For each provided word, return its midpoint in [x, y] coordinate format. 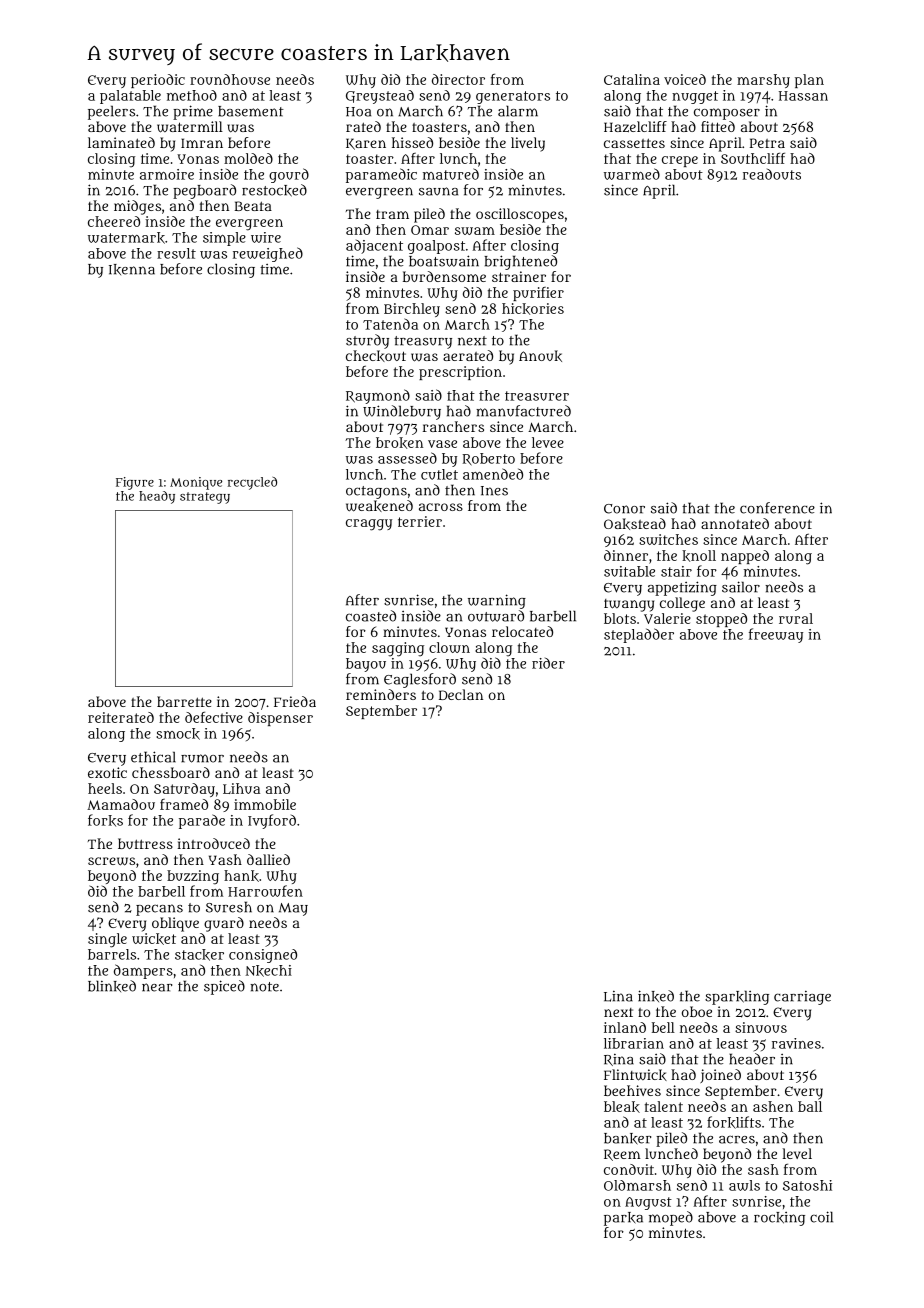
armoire [167, 174]
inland [625, 1027]
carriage [802, 998]
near [157, 987]
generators [513, 97]
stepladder [639, 635]
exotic [107, 772]
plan [809, 81]
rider [548, 663]
